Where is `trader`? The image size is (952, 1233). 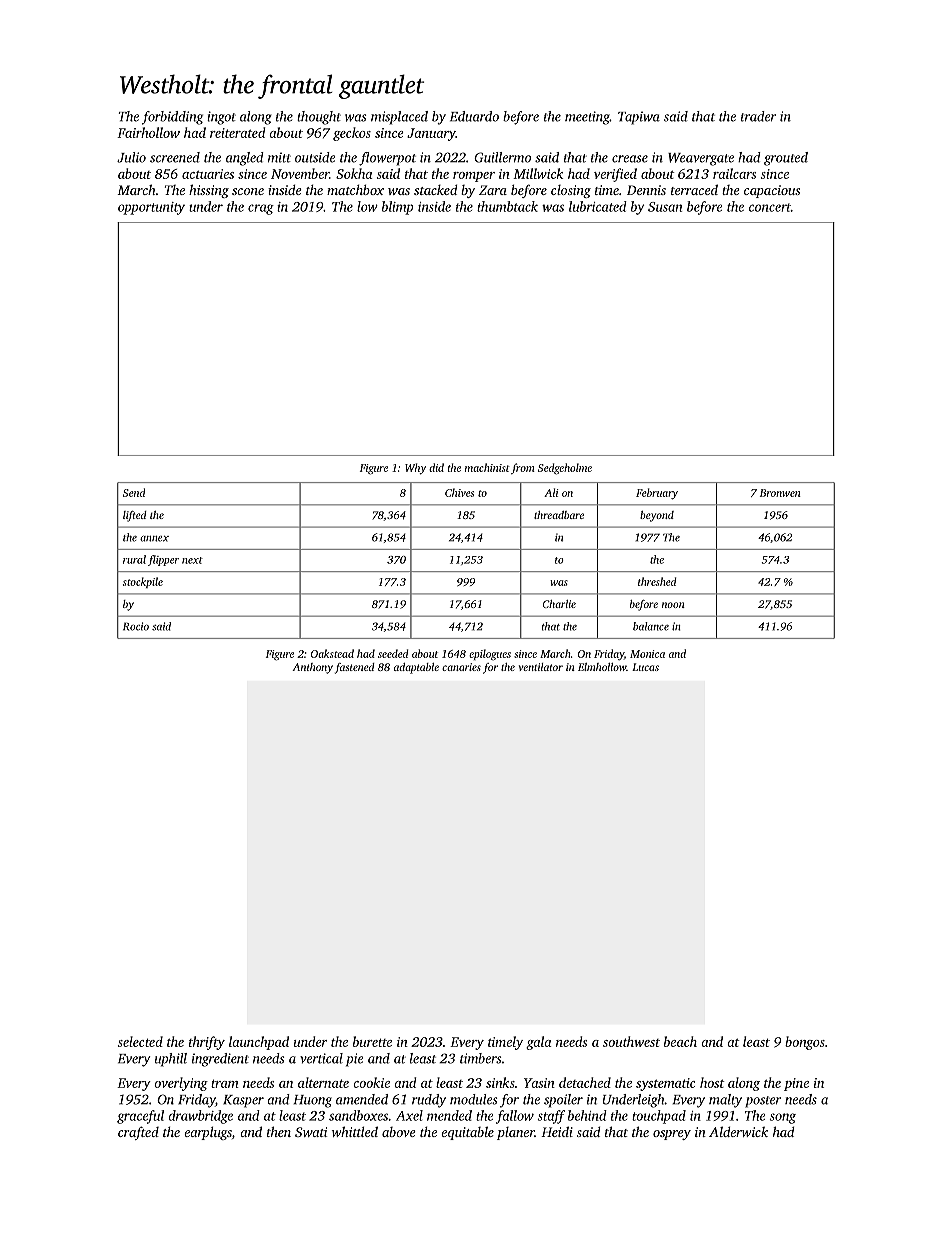
trader is located at coordinates (758, 116).
